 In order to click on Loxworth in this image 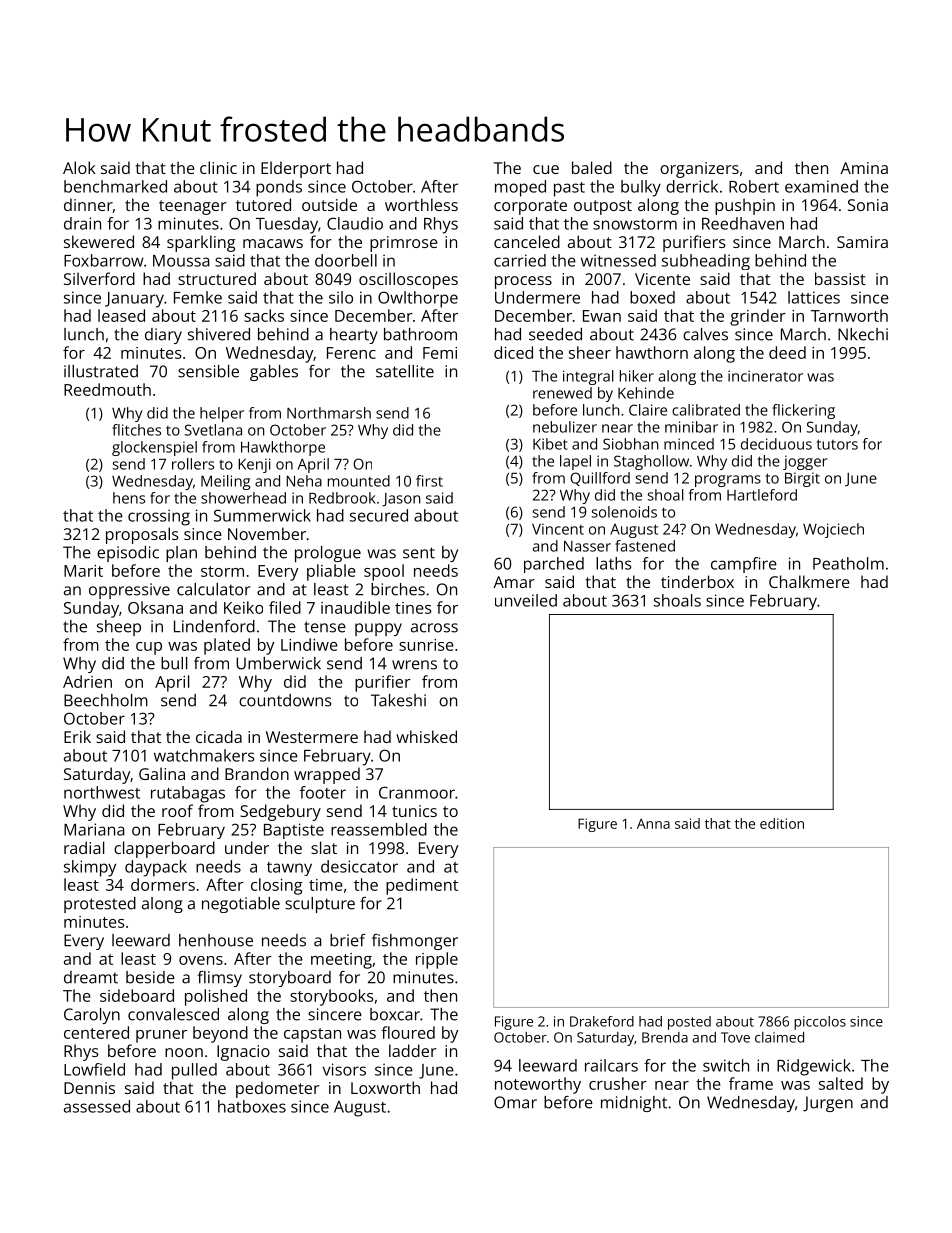, I will do `click(385, 1087)`.
